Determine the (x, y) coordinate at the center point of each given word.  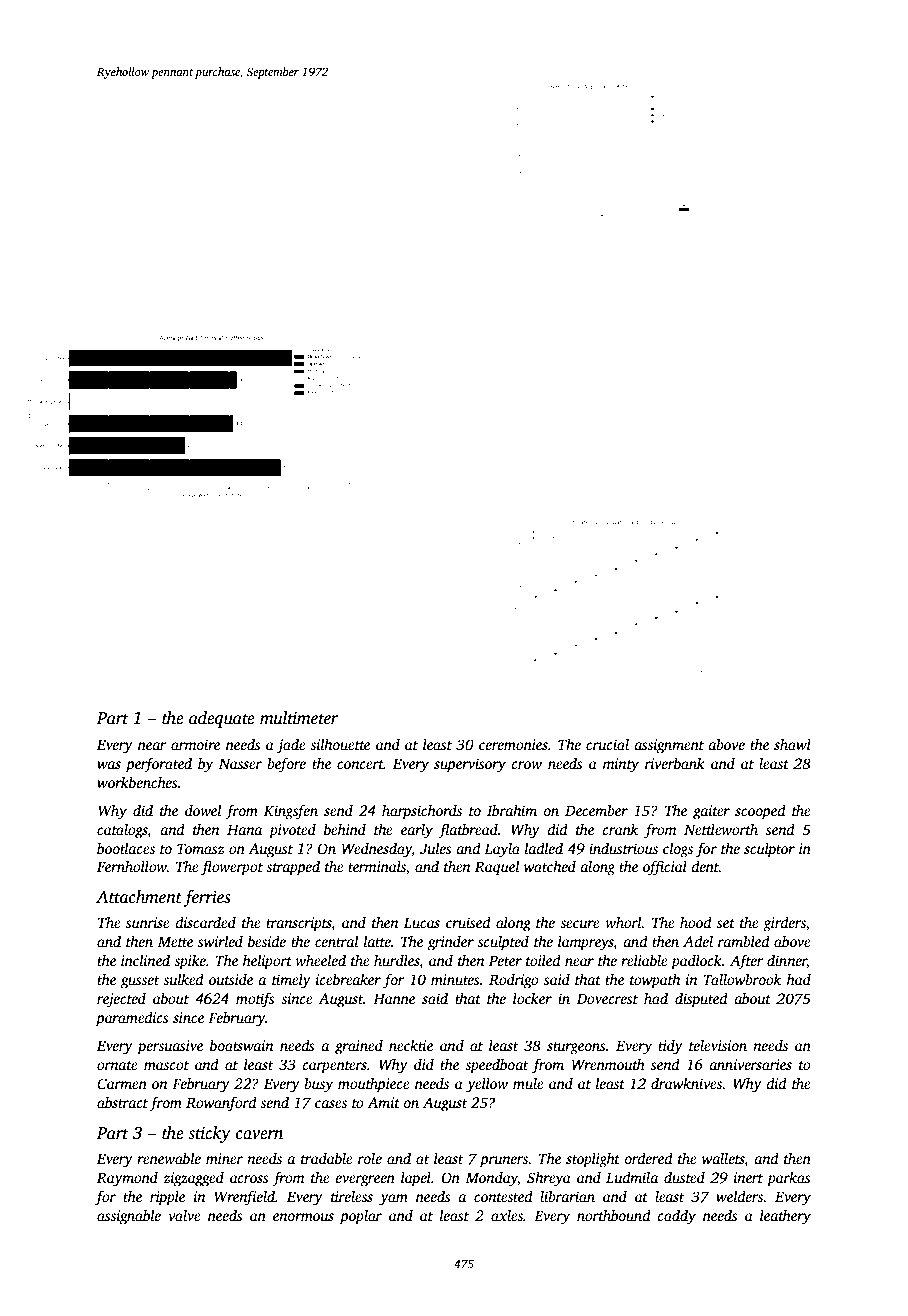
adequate (222, 719)
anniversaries (750, 1064)
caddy (676, 1217)
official (665, 868)
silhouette (340, 744)
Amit (383, 1102)
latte (377, 941)
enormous (303, 1217)
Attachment (139, 897)
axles (507, 1215)
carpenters (334, 1067)
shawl (792, 744)
